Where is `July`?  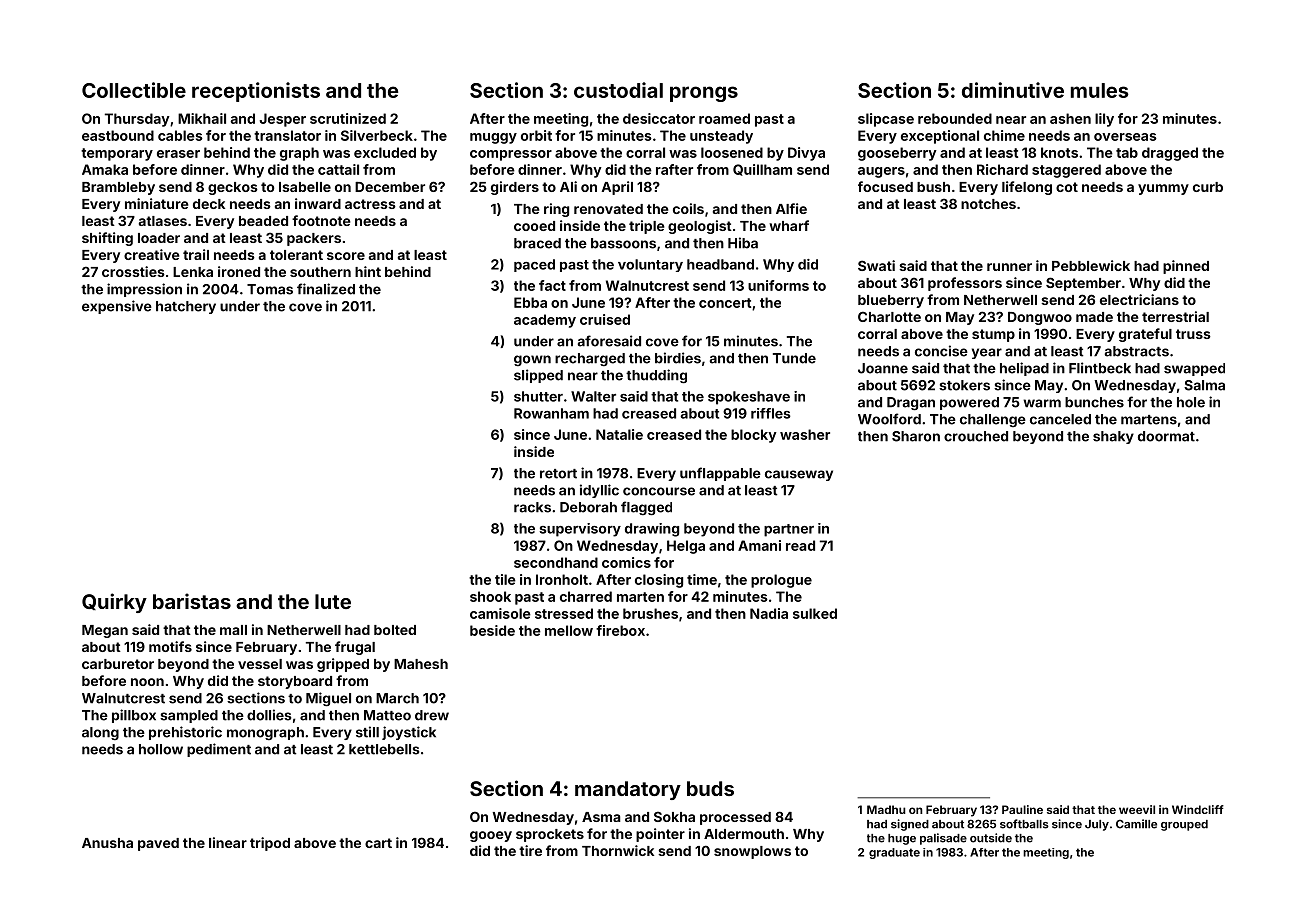
July is located at coordinates (1097, 825).
